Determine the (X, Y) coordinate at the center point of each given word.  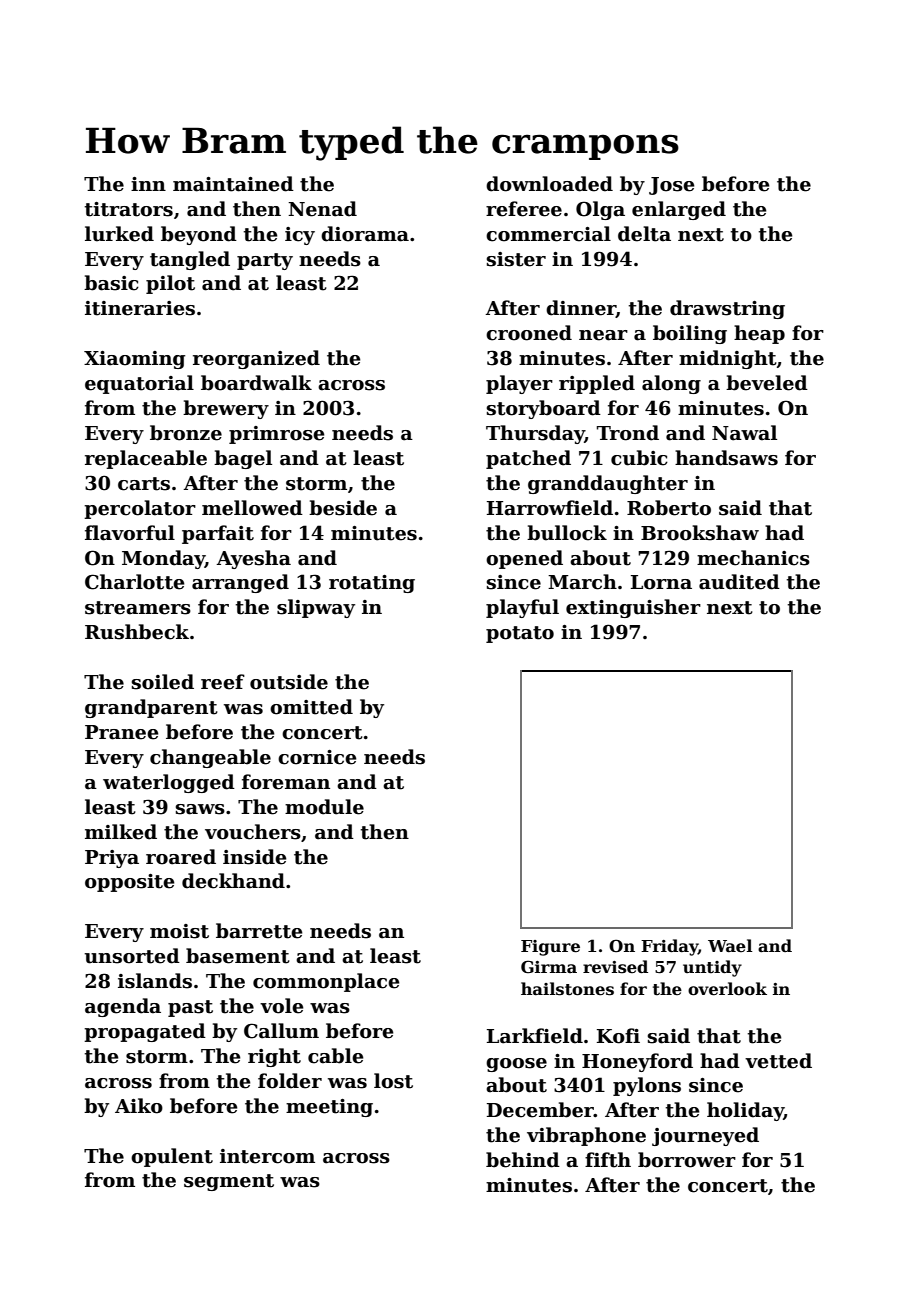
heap (759, 334)
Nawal (744, 433)
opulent (172, 1157)
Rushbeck (137, 632)
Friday (669, 947)
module (324, 807)
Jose (671, 186)
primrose (276, 435)
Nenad (322, 209)
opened (524, 559)
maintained (233, 184)
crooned (529, 333)
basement (238, 956)
